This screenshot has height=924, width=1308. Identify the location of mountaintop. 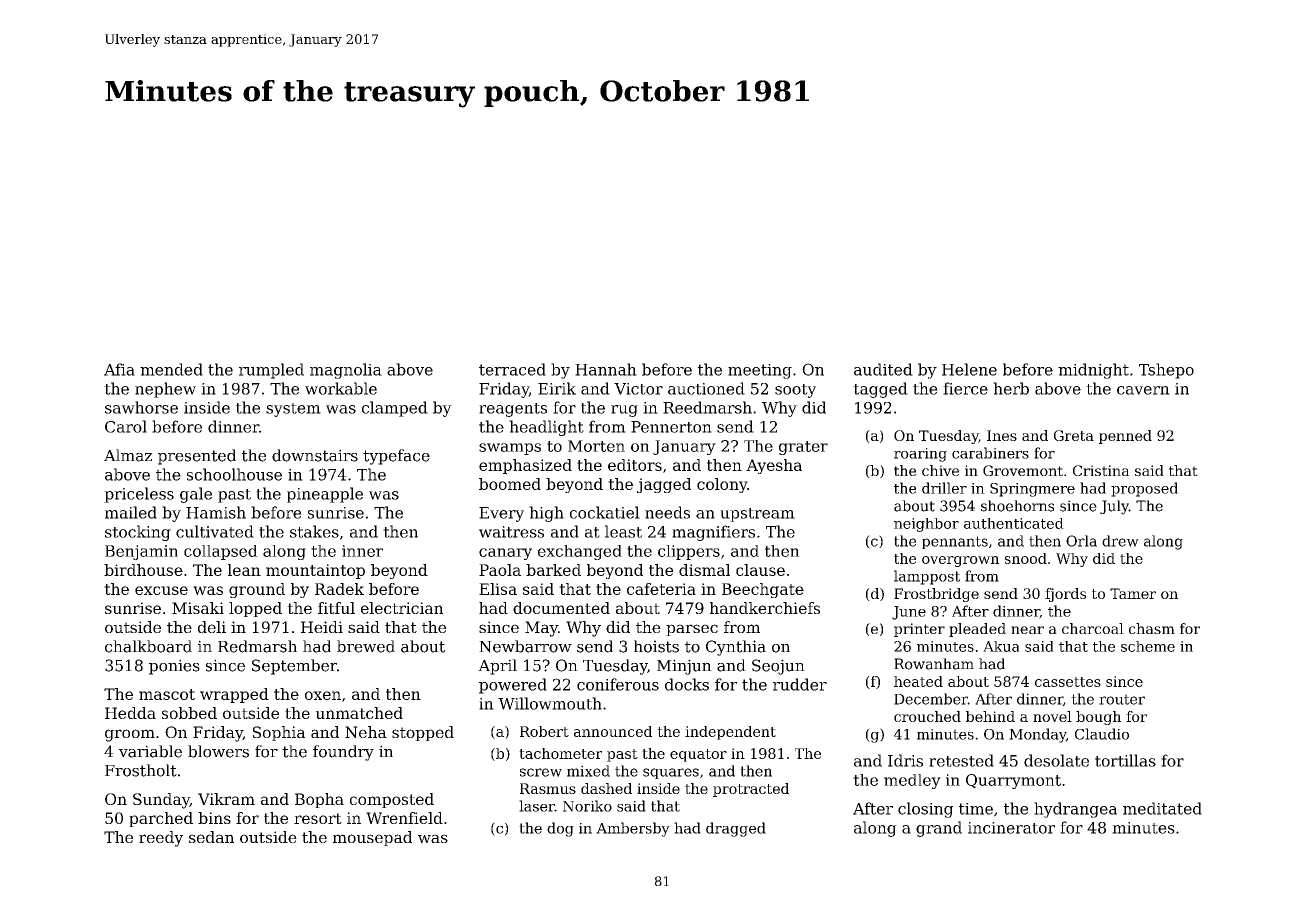
(315, 571).
